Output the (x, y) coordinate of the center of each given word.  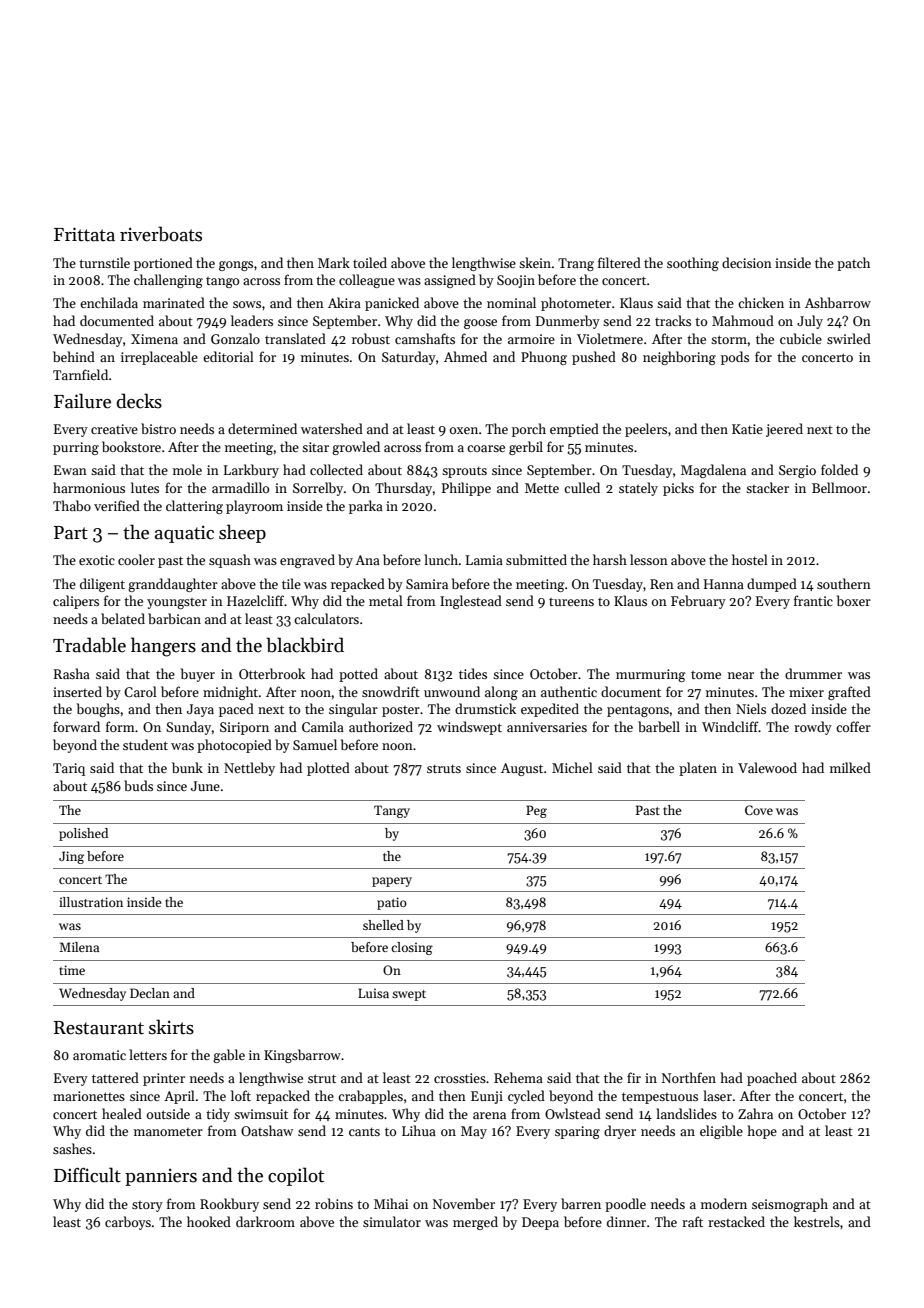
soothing (693, 264)
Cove (759, 810)
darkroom (265, 1221)
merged (475, 1223)
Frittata (84, 234)
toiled (370, 262)
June (205, 786)
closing (412, 948)
